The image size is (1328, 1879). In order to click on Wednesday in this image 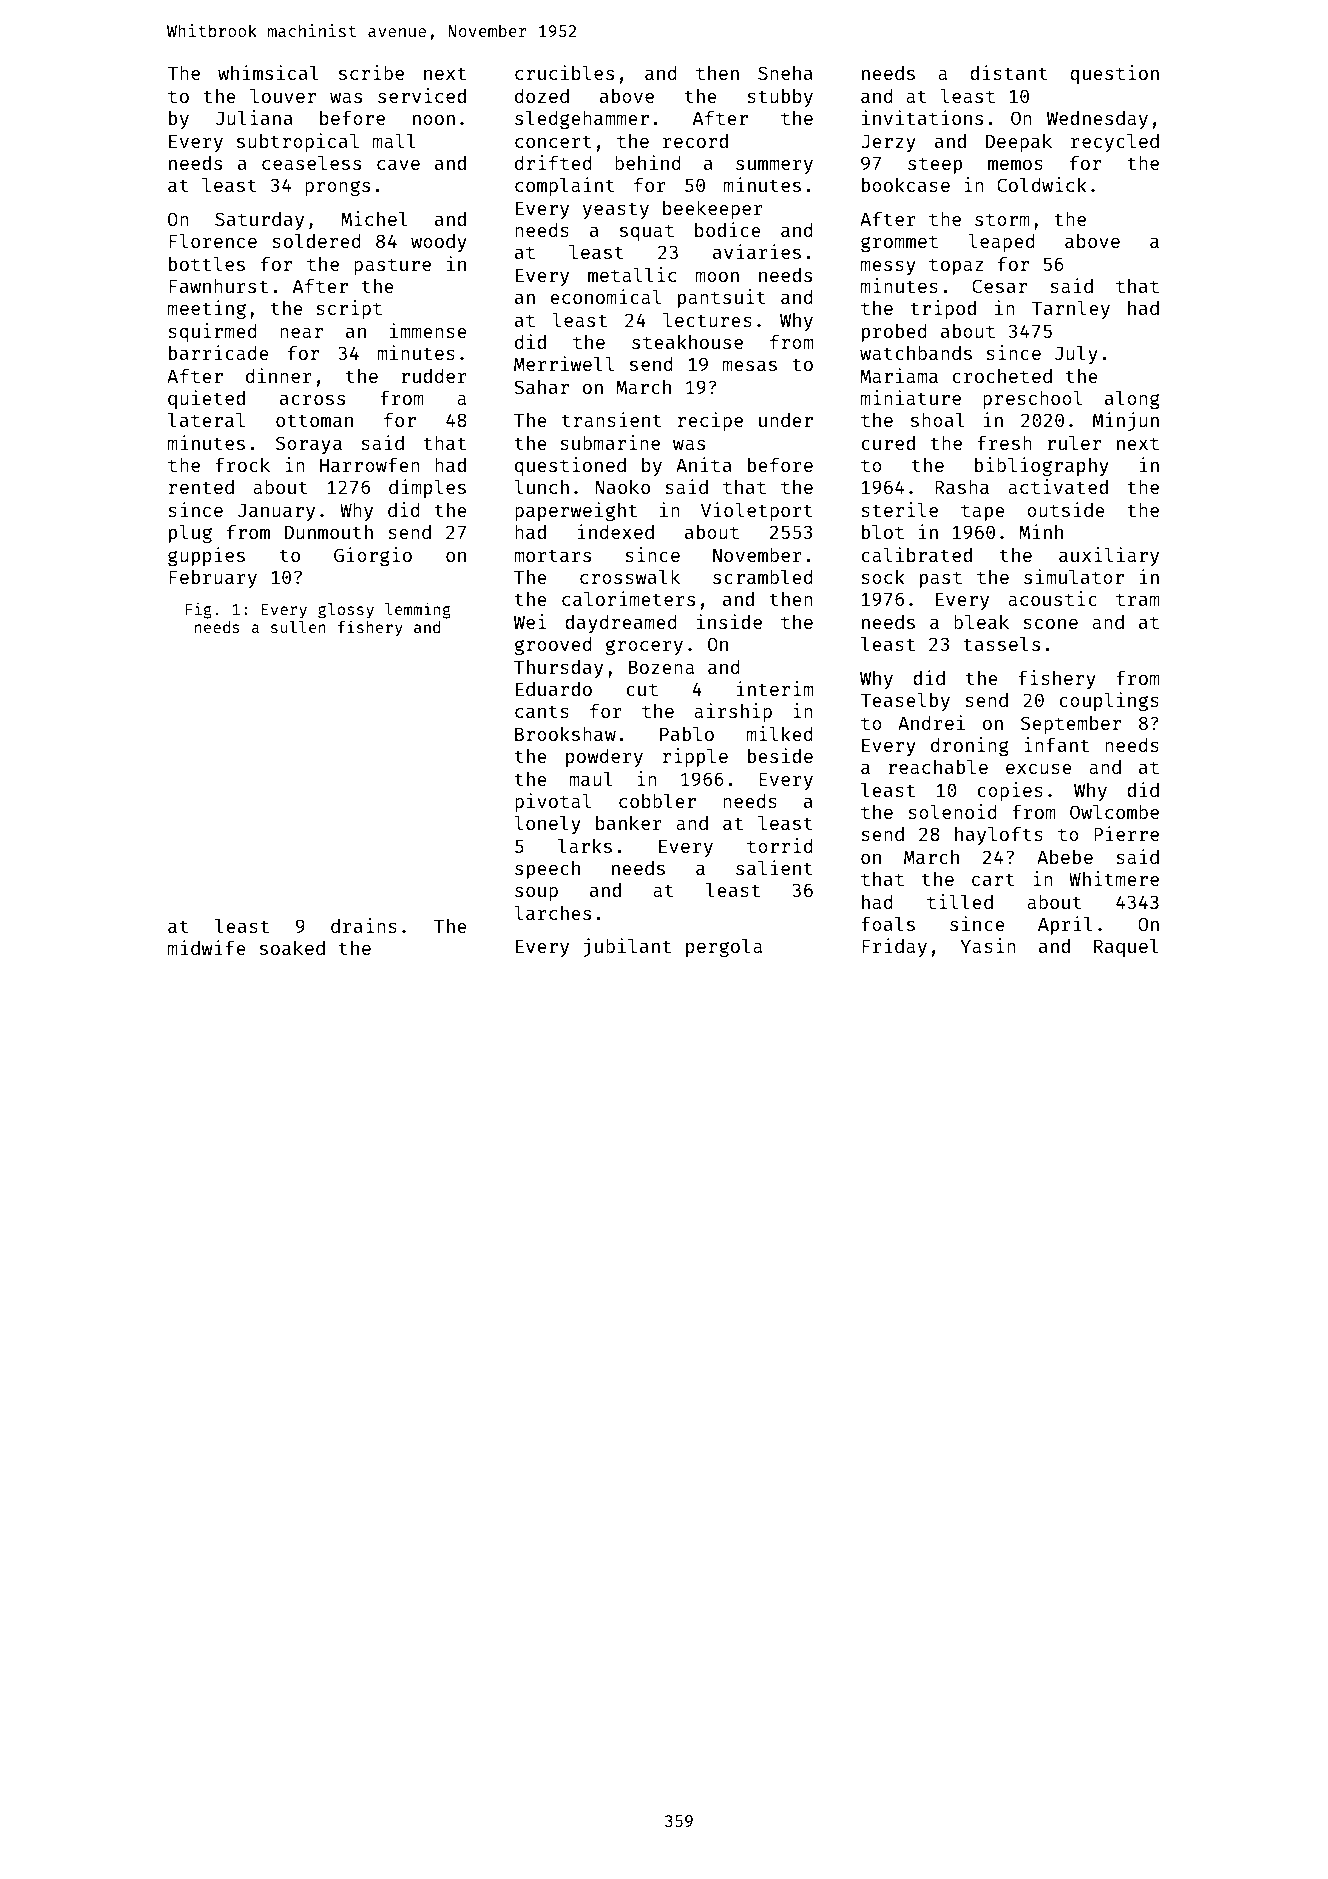, I will do `click(1097, 120)`.
